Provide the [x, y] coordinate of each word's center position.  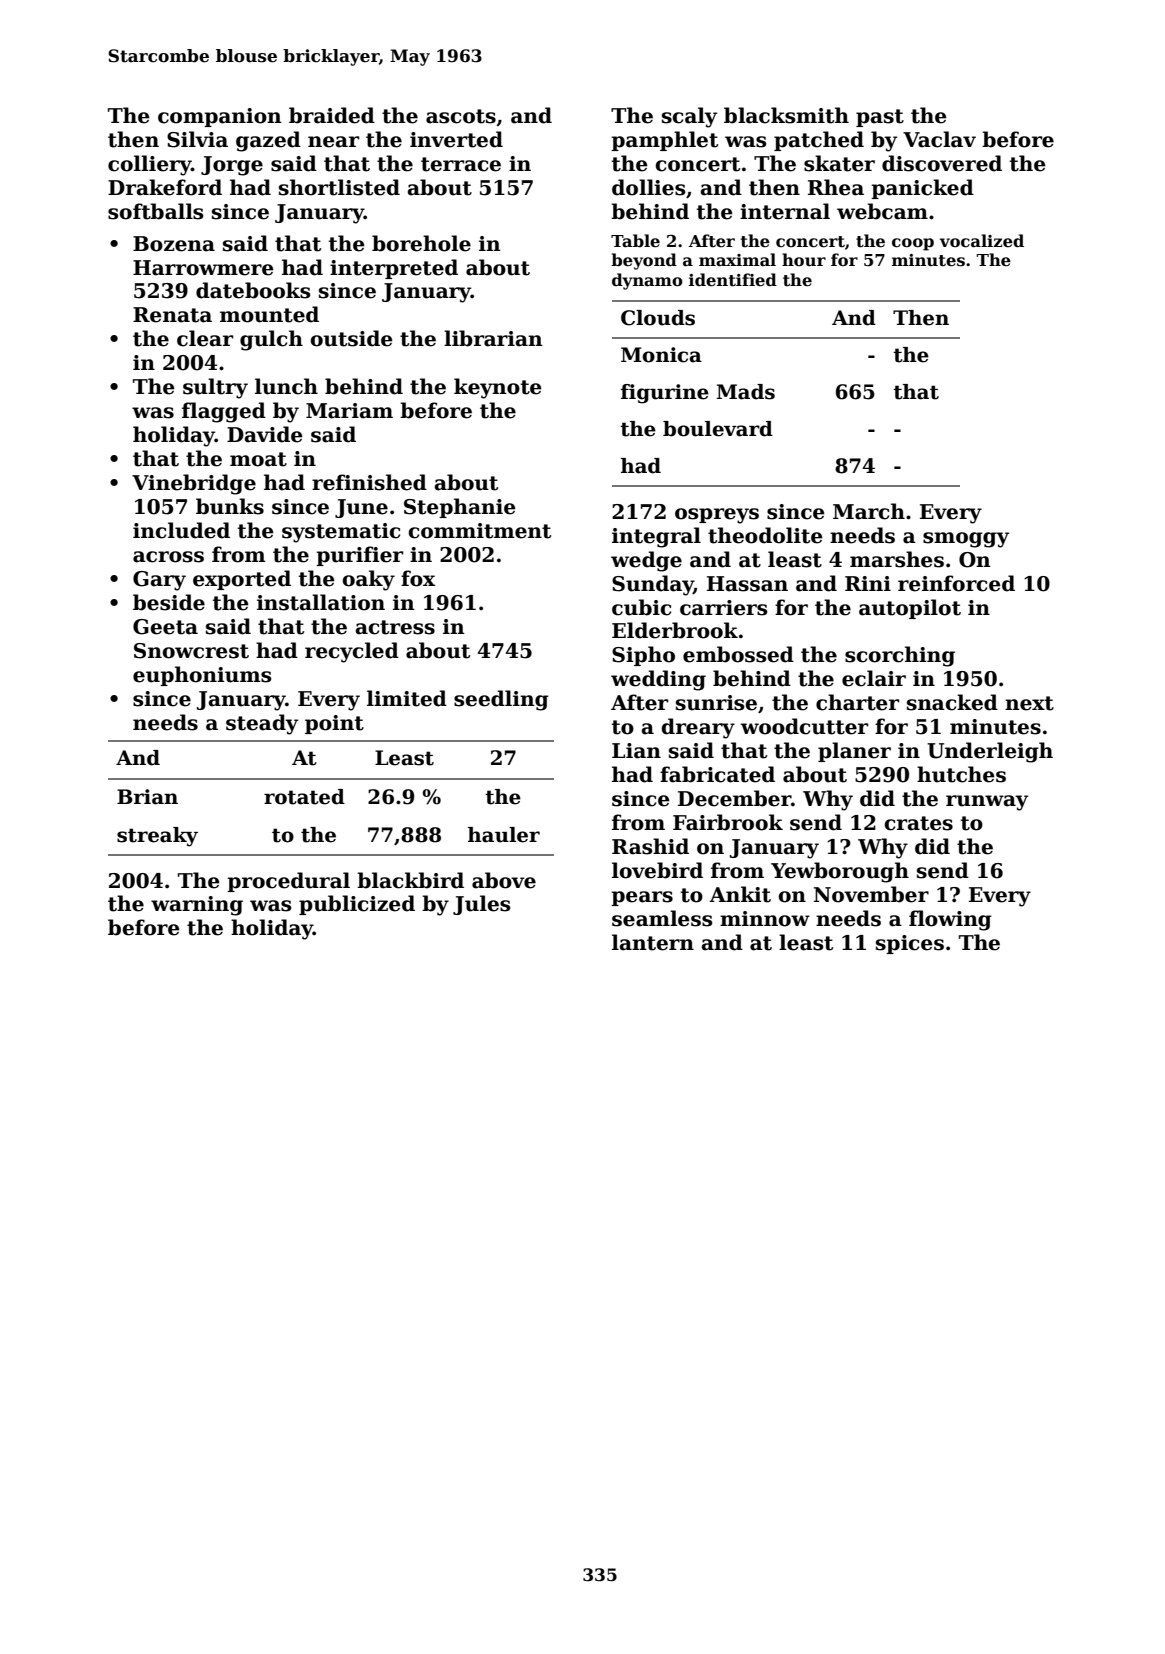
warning [197, 906]
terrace [461, 164]
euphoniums [202, 676]
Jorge [232, 166]
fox [418, 578]
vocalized [982, 241]
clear [205, 338]
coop [913, 244]
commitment [479, 531]
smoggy [966, 540]
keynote [498, 388]
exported [242, 580]
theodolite [765, 535]
